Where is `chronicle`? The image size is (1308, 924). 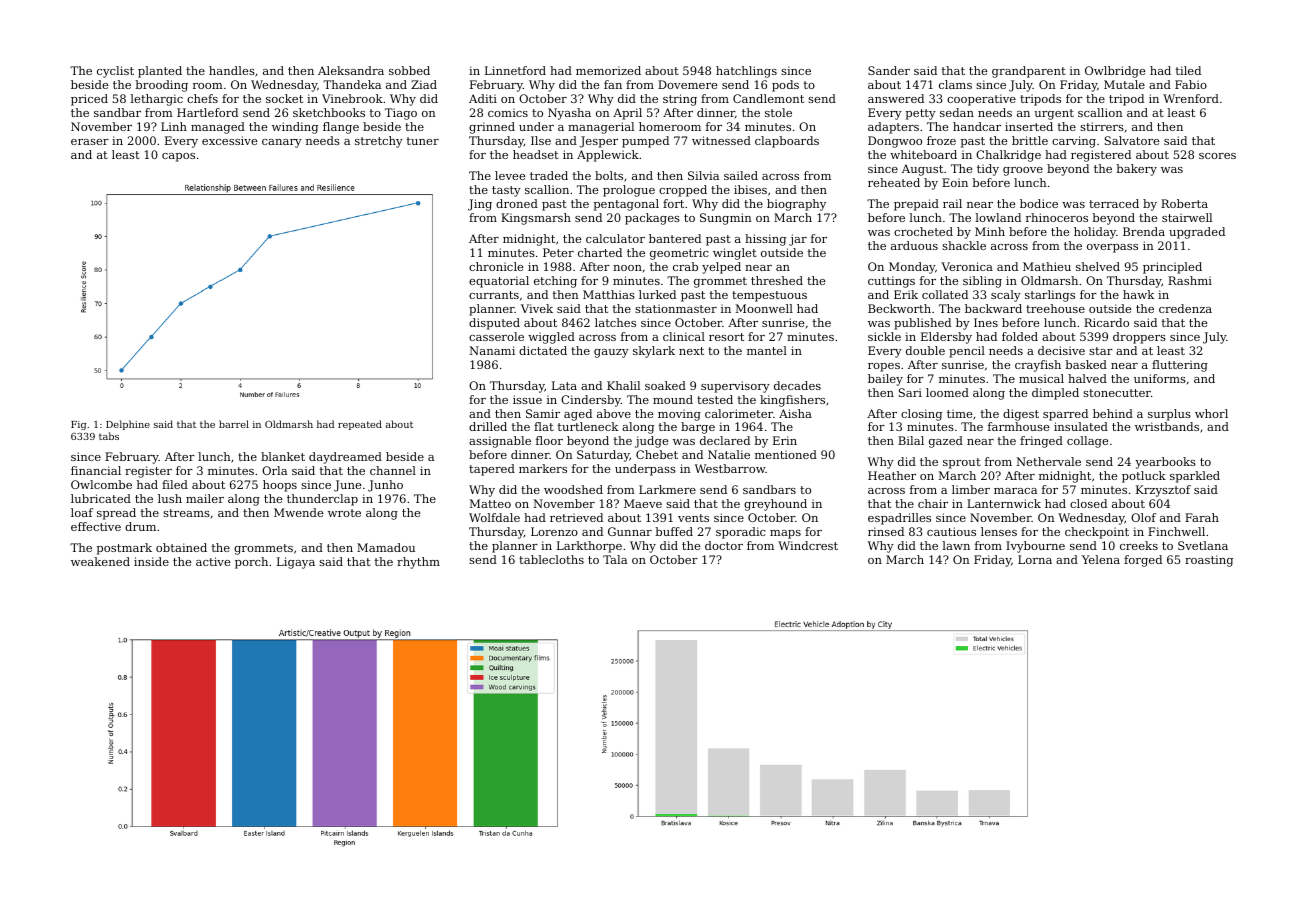
chronicle is located at coordinates (496, 266).
